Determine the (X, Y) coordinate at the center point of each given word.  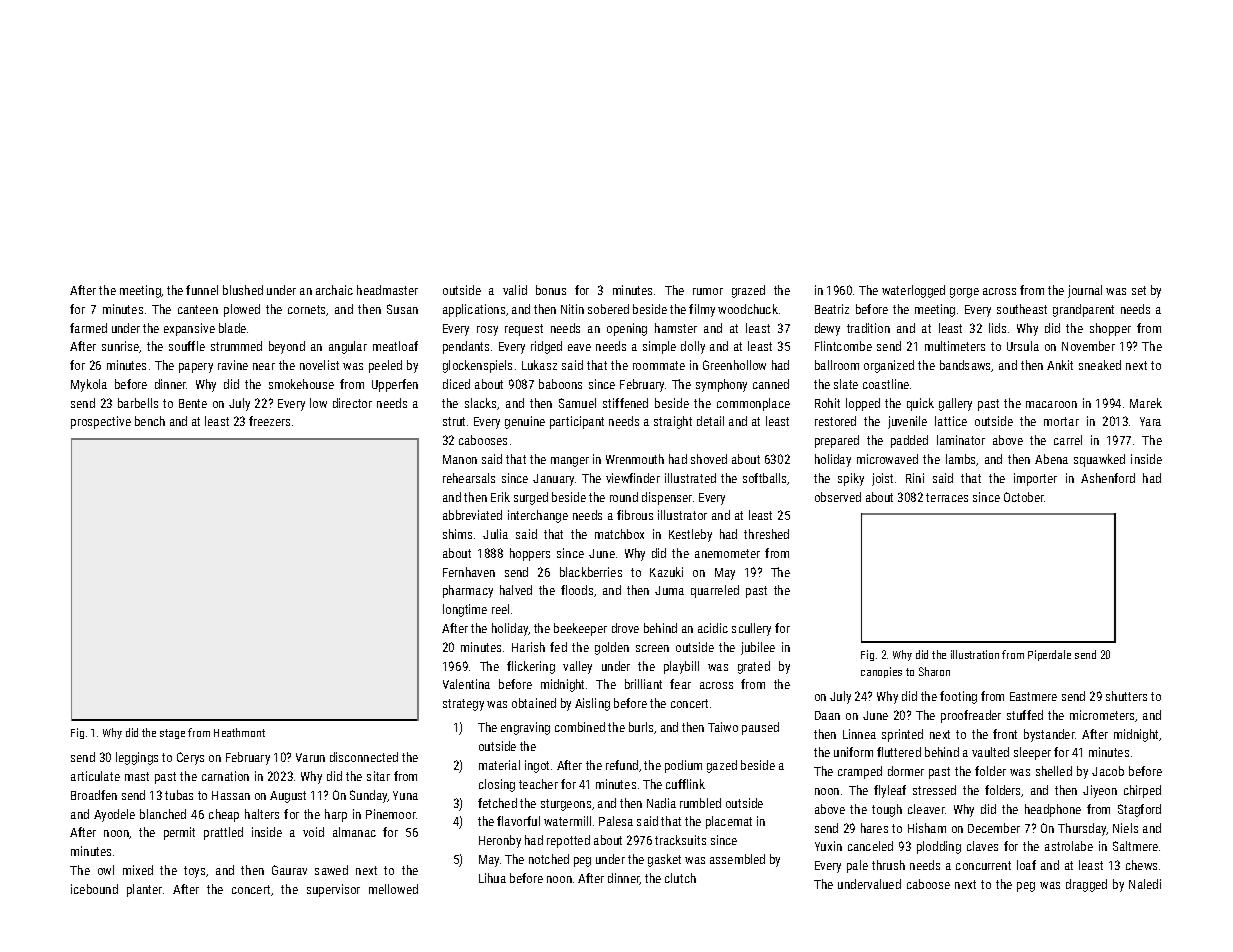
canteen (198, 309)
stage (172, 734)
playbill (681, 667)
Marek (1146, 403)
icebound (94, 889)
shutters (1126, 696)
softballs (765, 479)
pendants (466, 347)
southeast (1022, 309)
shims (457, 534)
